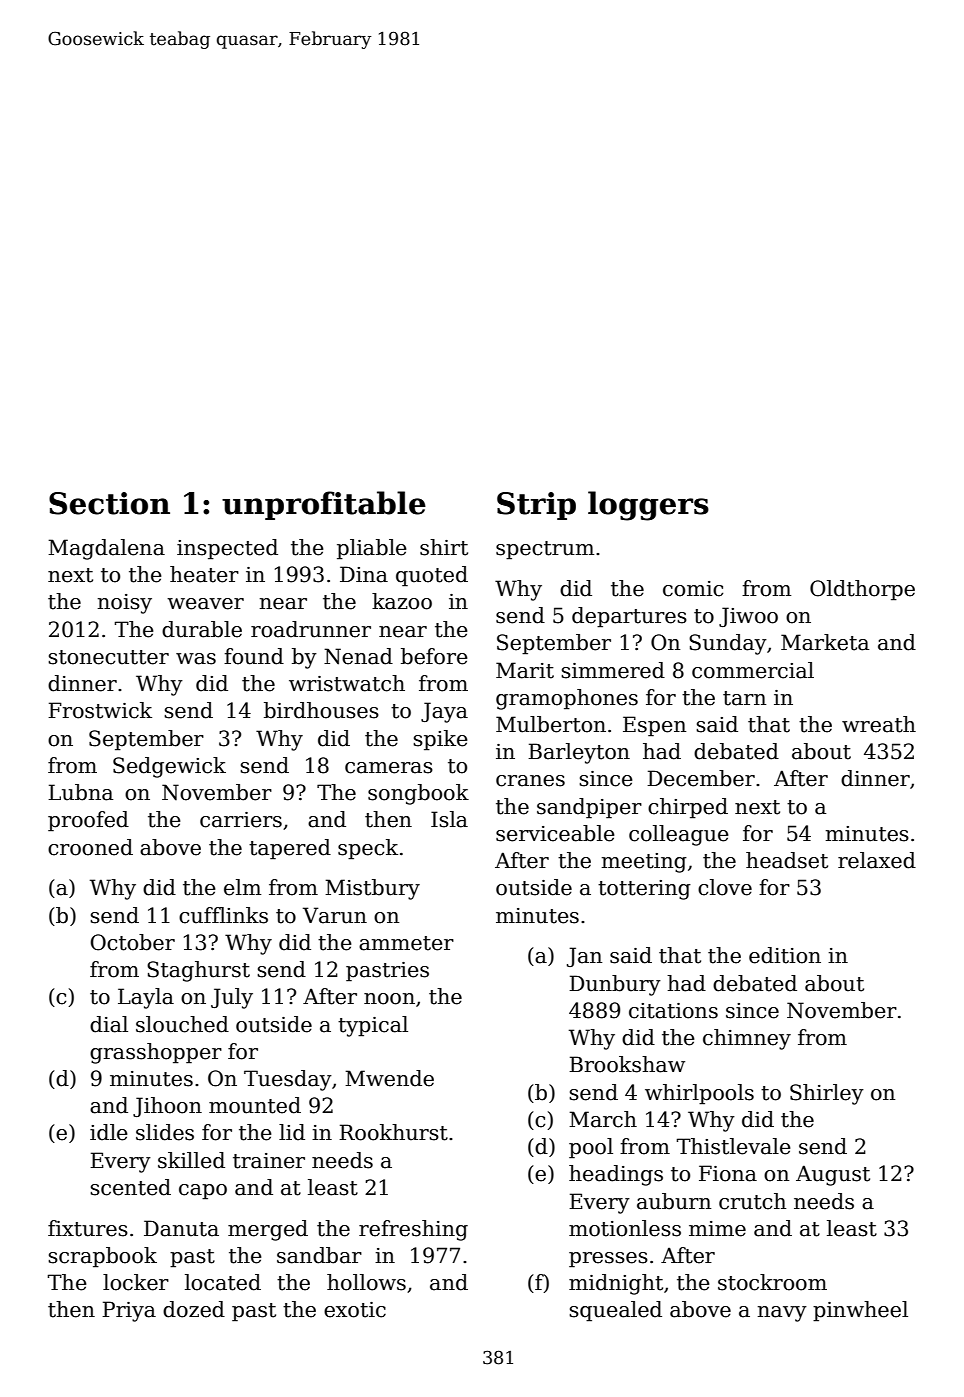 This page has height=1397, width=964. Describe the element at coordinates (603, 1119) in the page. I see `March` at that location.
